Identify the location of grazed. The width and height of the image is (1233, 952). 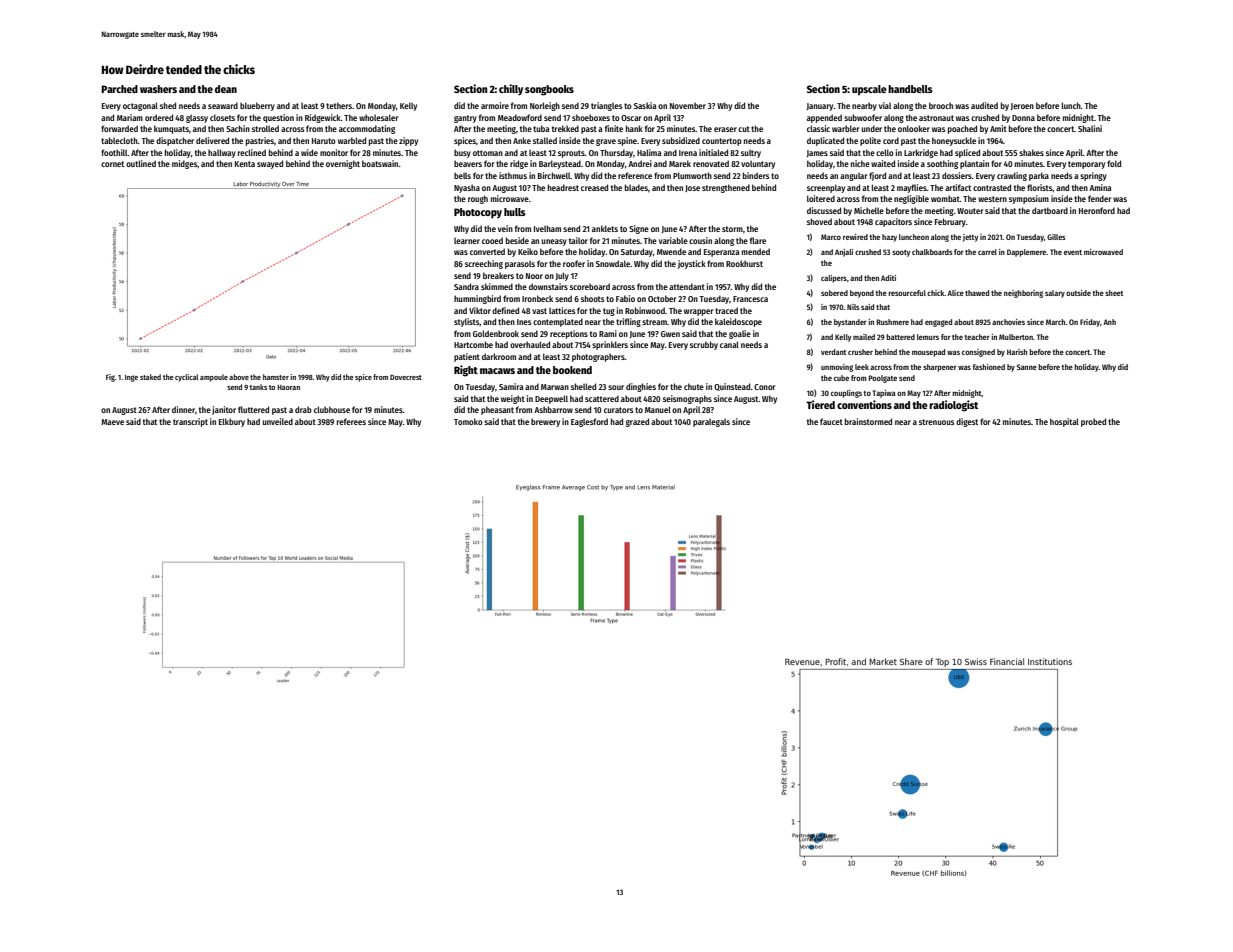
(637, 422).
